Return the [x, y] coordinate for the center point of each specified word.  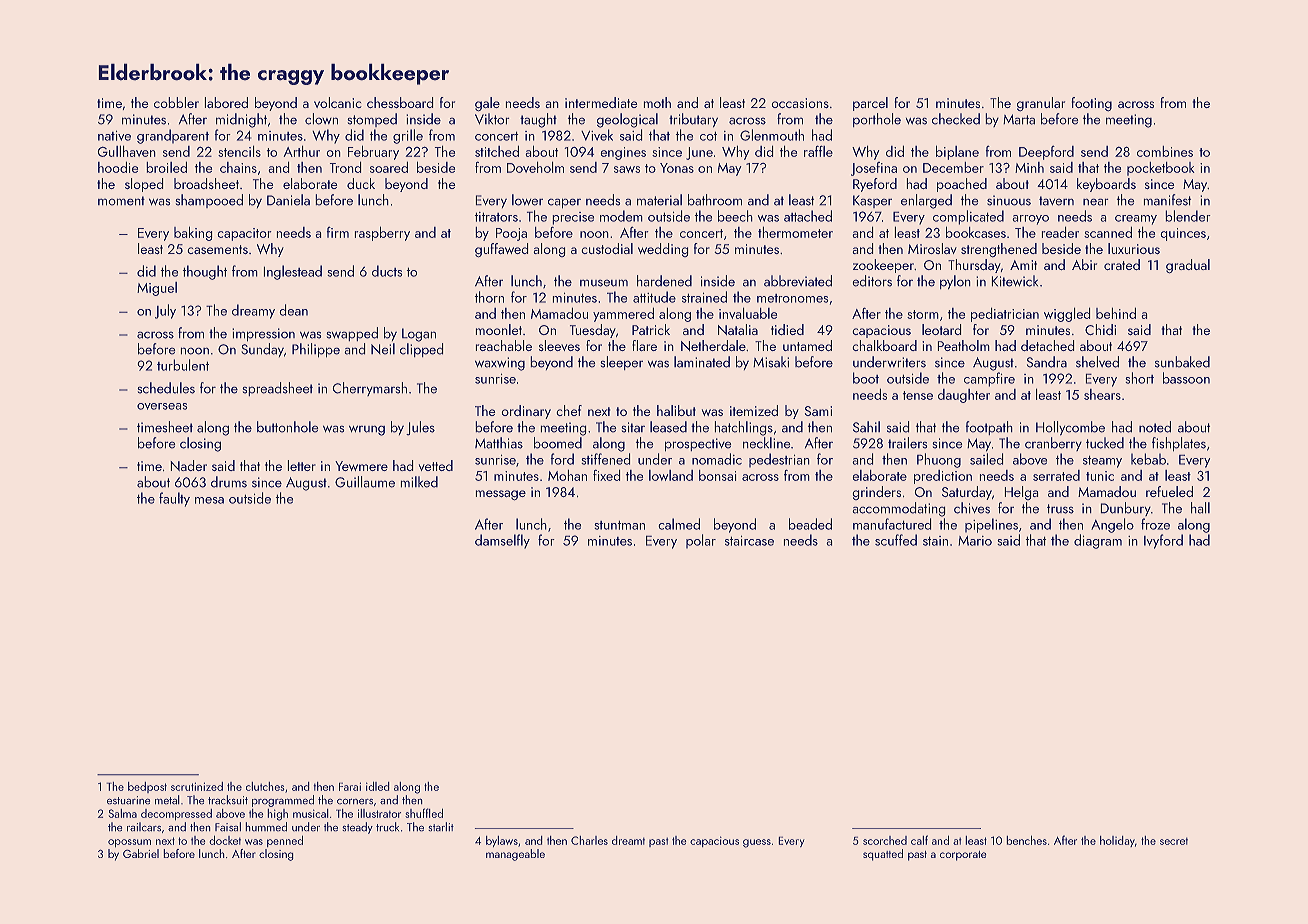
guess [757, 843]
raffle [818, 151]
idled [378, 786]
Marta [1019, 119]
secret [1174, 841]
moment [121, 201]
